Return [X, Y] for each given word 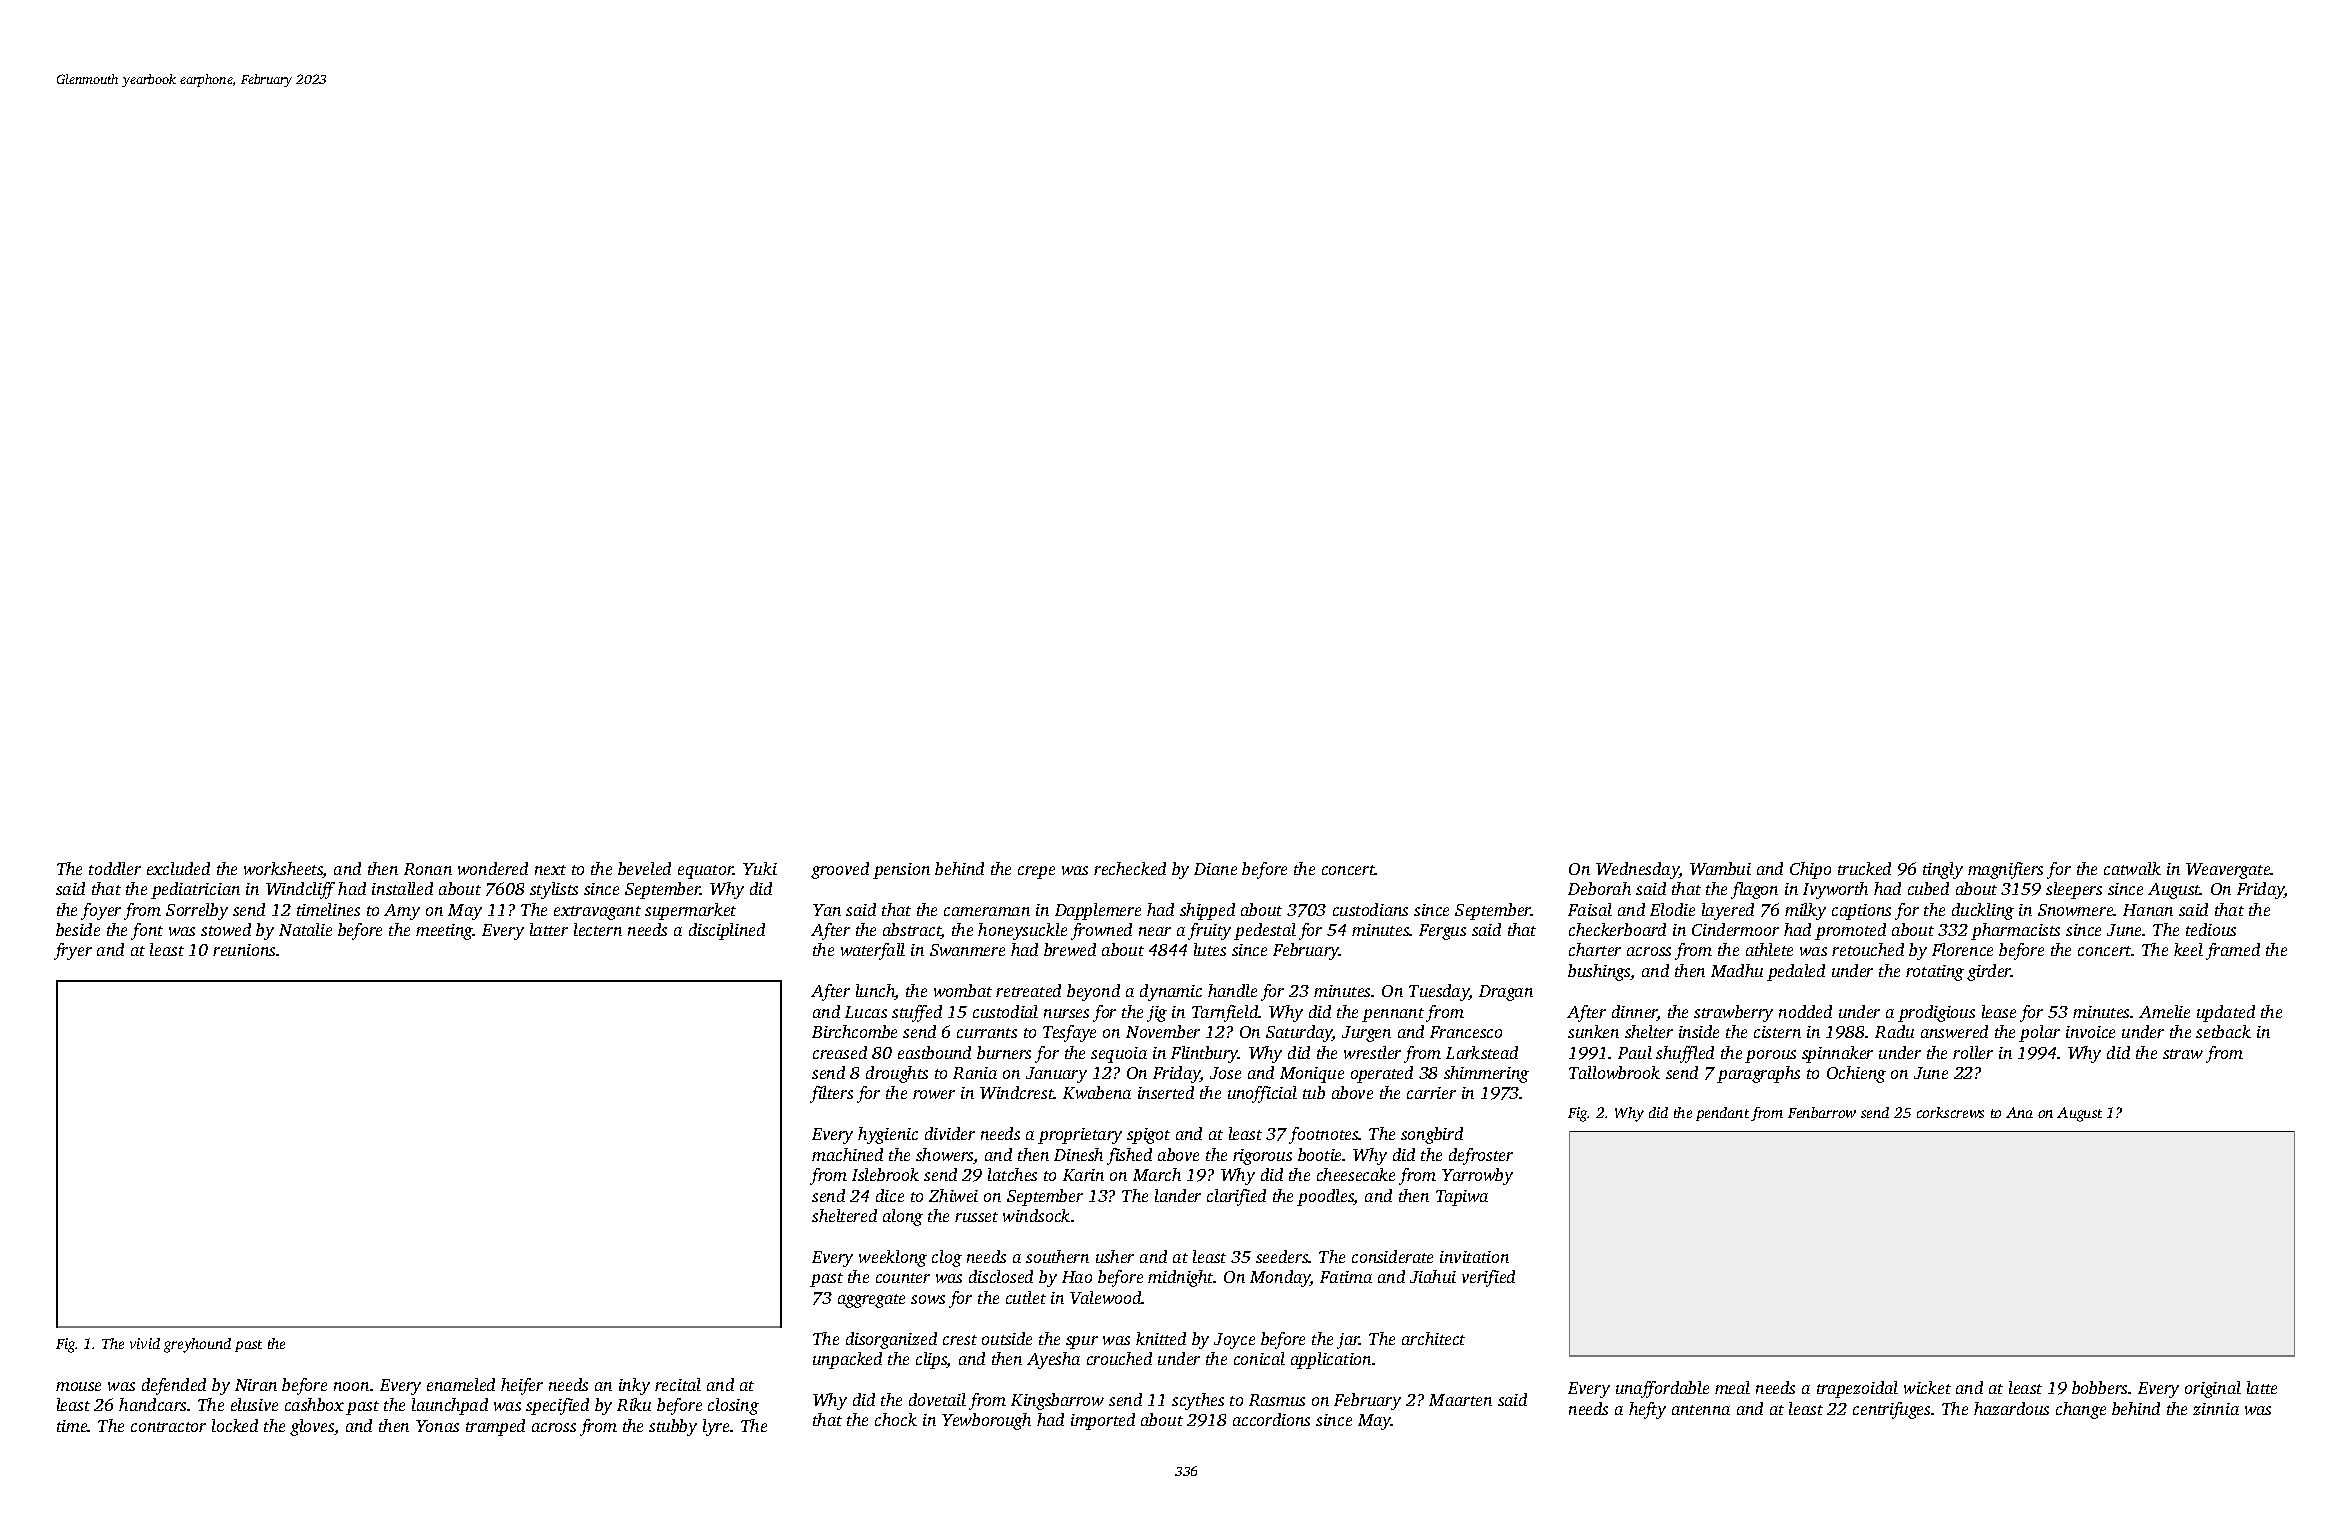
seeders [1282, 1256]
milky [1805, 911]
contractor [168, 1427]
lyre [716, 1427]
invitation [1474, 1257]
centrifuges [1891, 1410]
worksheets [283, 870]
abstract [912, 931]
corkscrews [1950, 1112]
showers [945, 1156]
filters [831, 1094]
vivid [145, 1343]
